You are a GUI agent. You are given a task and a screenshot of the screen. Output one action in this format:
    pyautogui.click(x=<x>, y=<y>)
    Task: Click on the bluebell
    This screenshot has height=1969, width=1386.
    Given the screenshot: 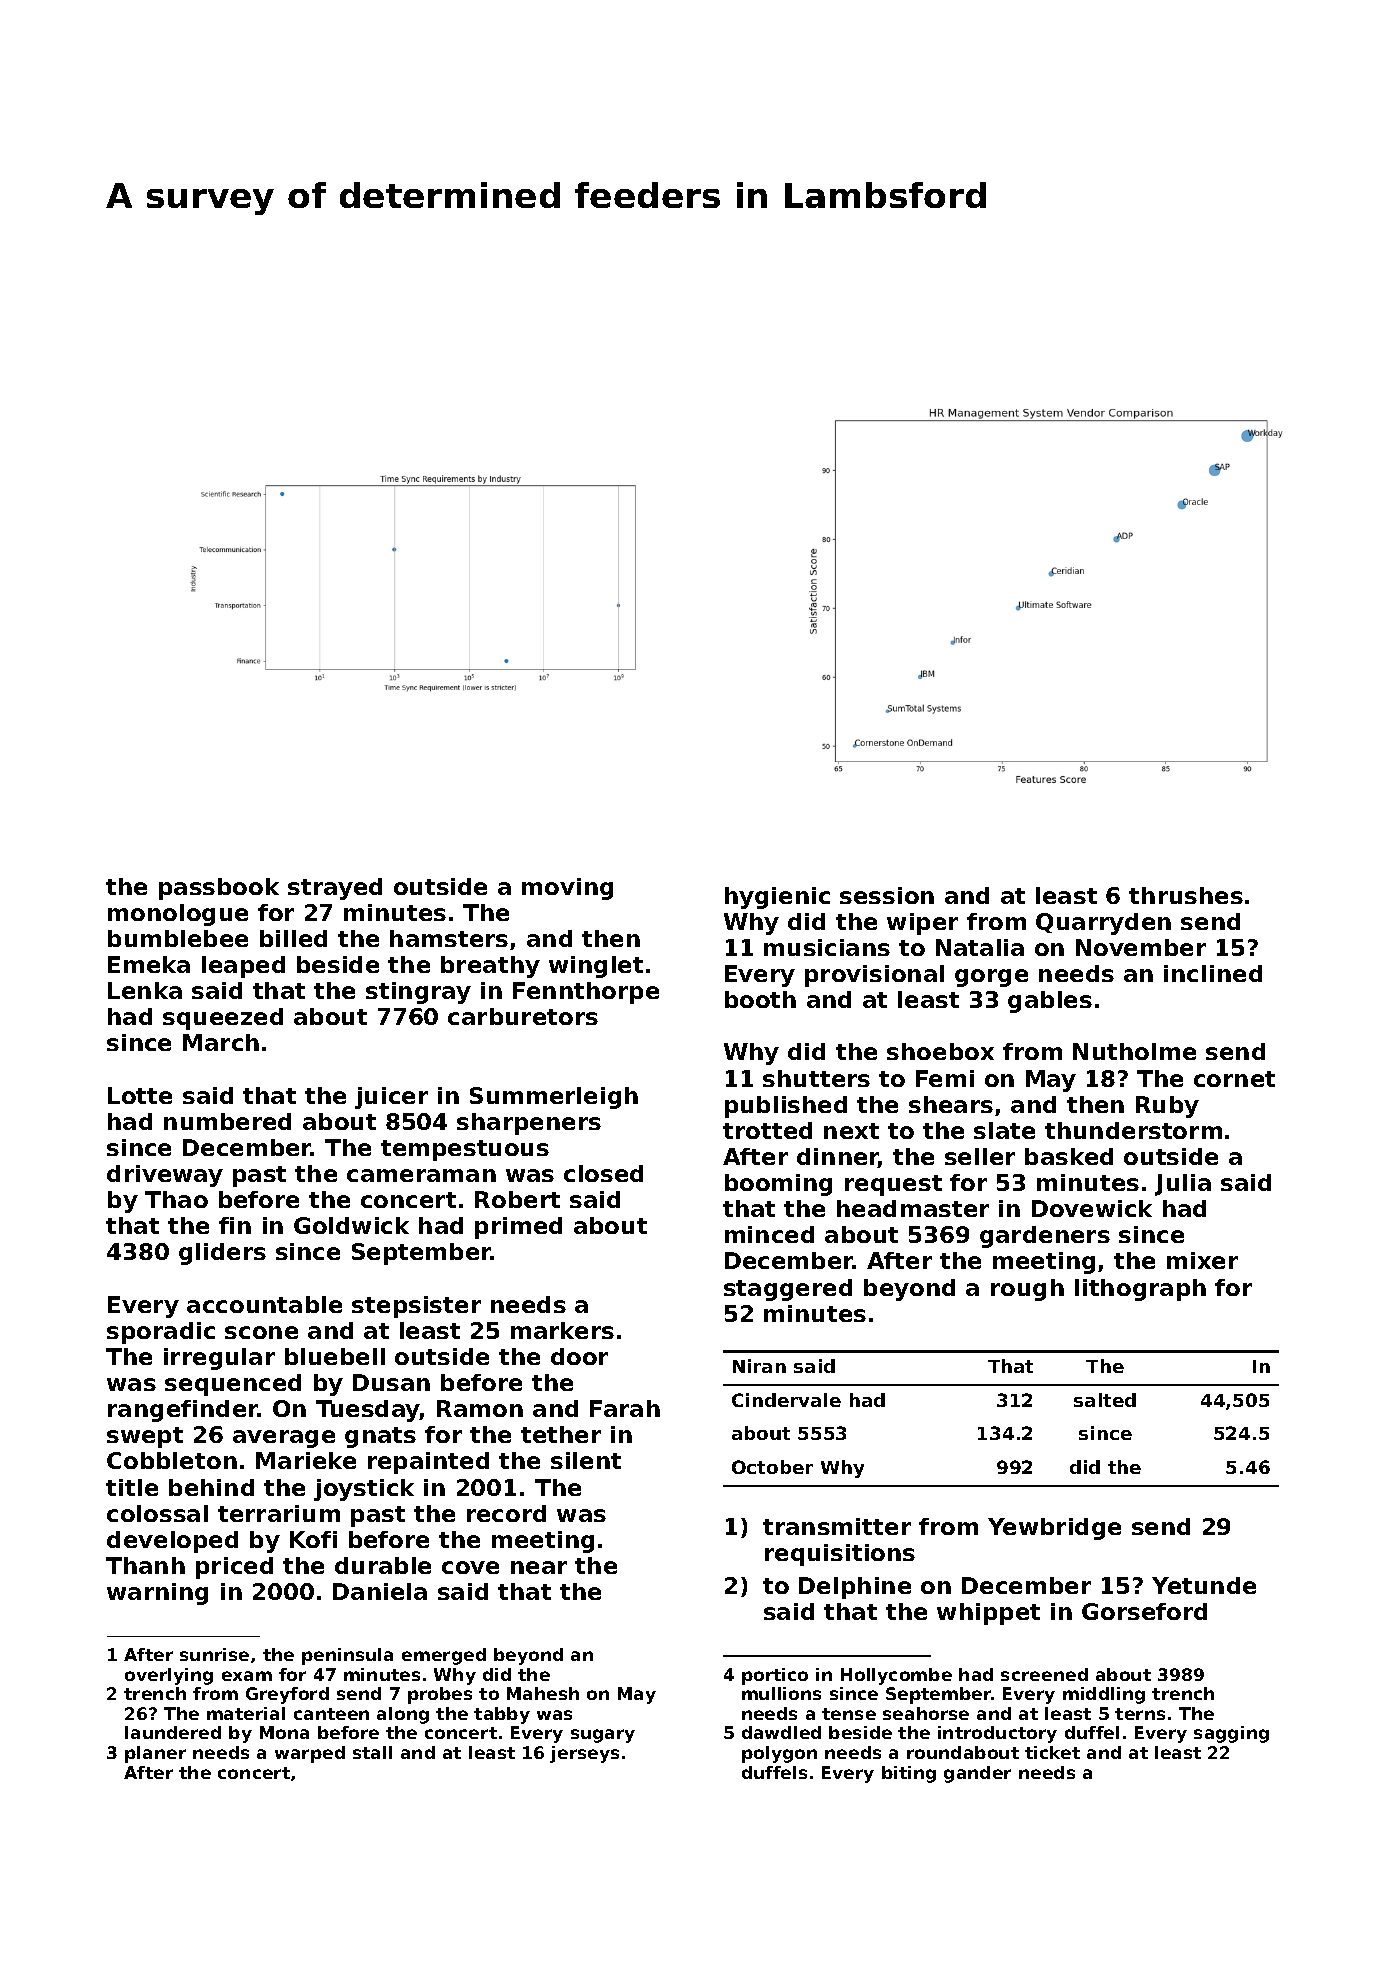 What is the action you would take?
    pyautogui.click(x=335, y=1356)
